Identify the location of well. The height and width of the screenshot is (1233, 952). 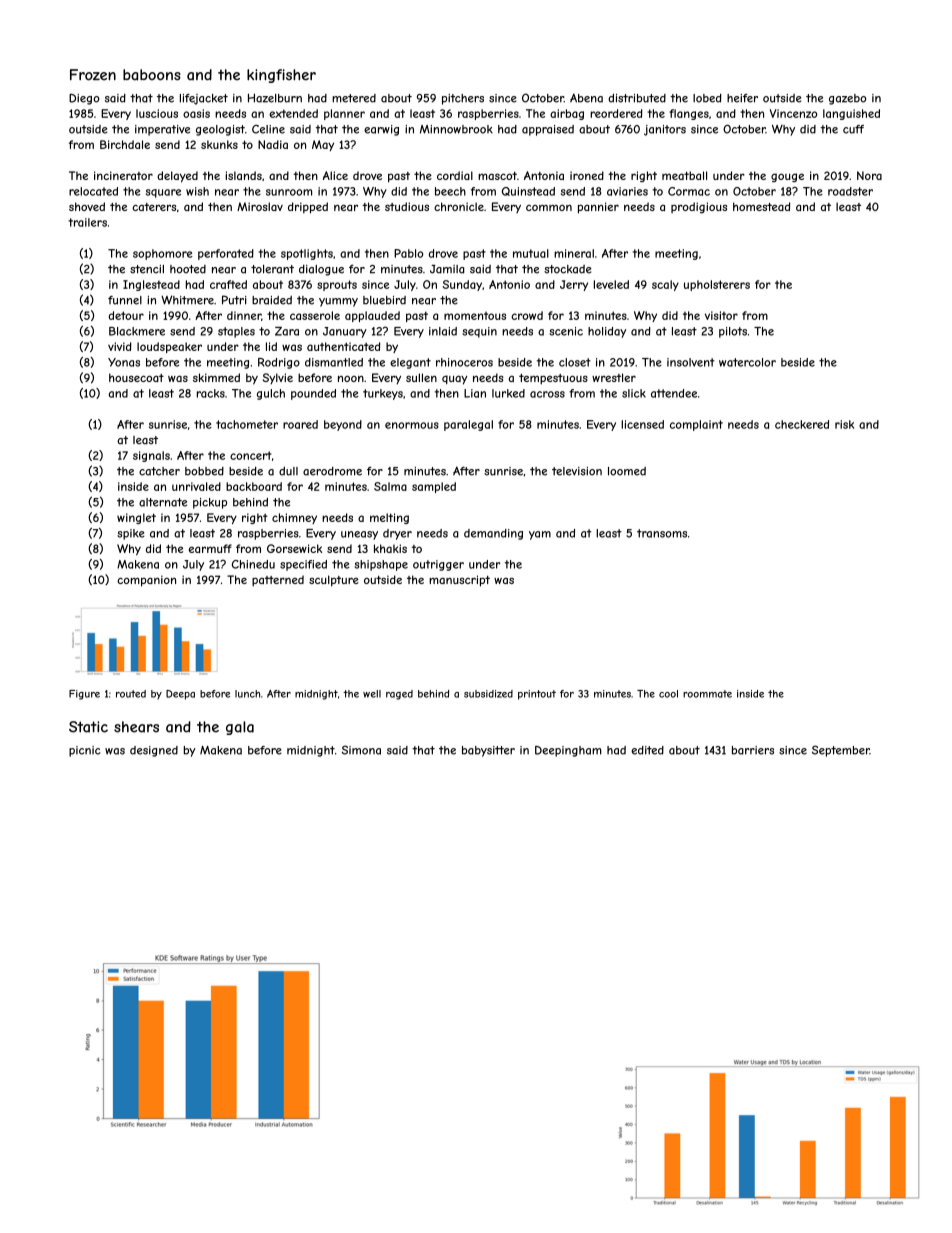
(372, 694).
